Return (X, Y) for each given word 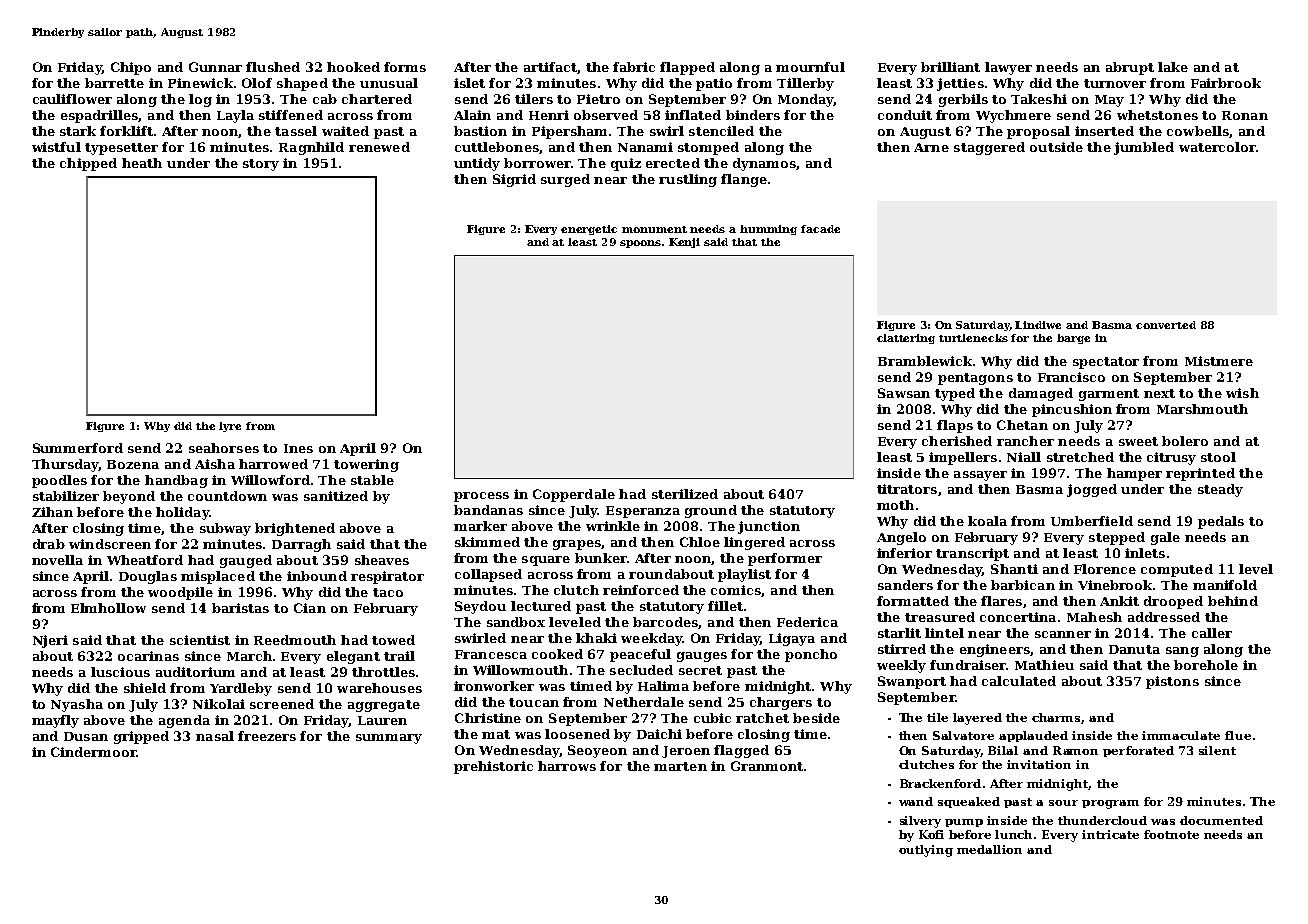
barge (1073, 339)
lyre (230, 427)
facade (820, 229)
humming (768, 230)
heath (142, 163)
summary (389, 739)
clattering (906, 339)
